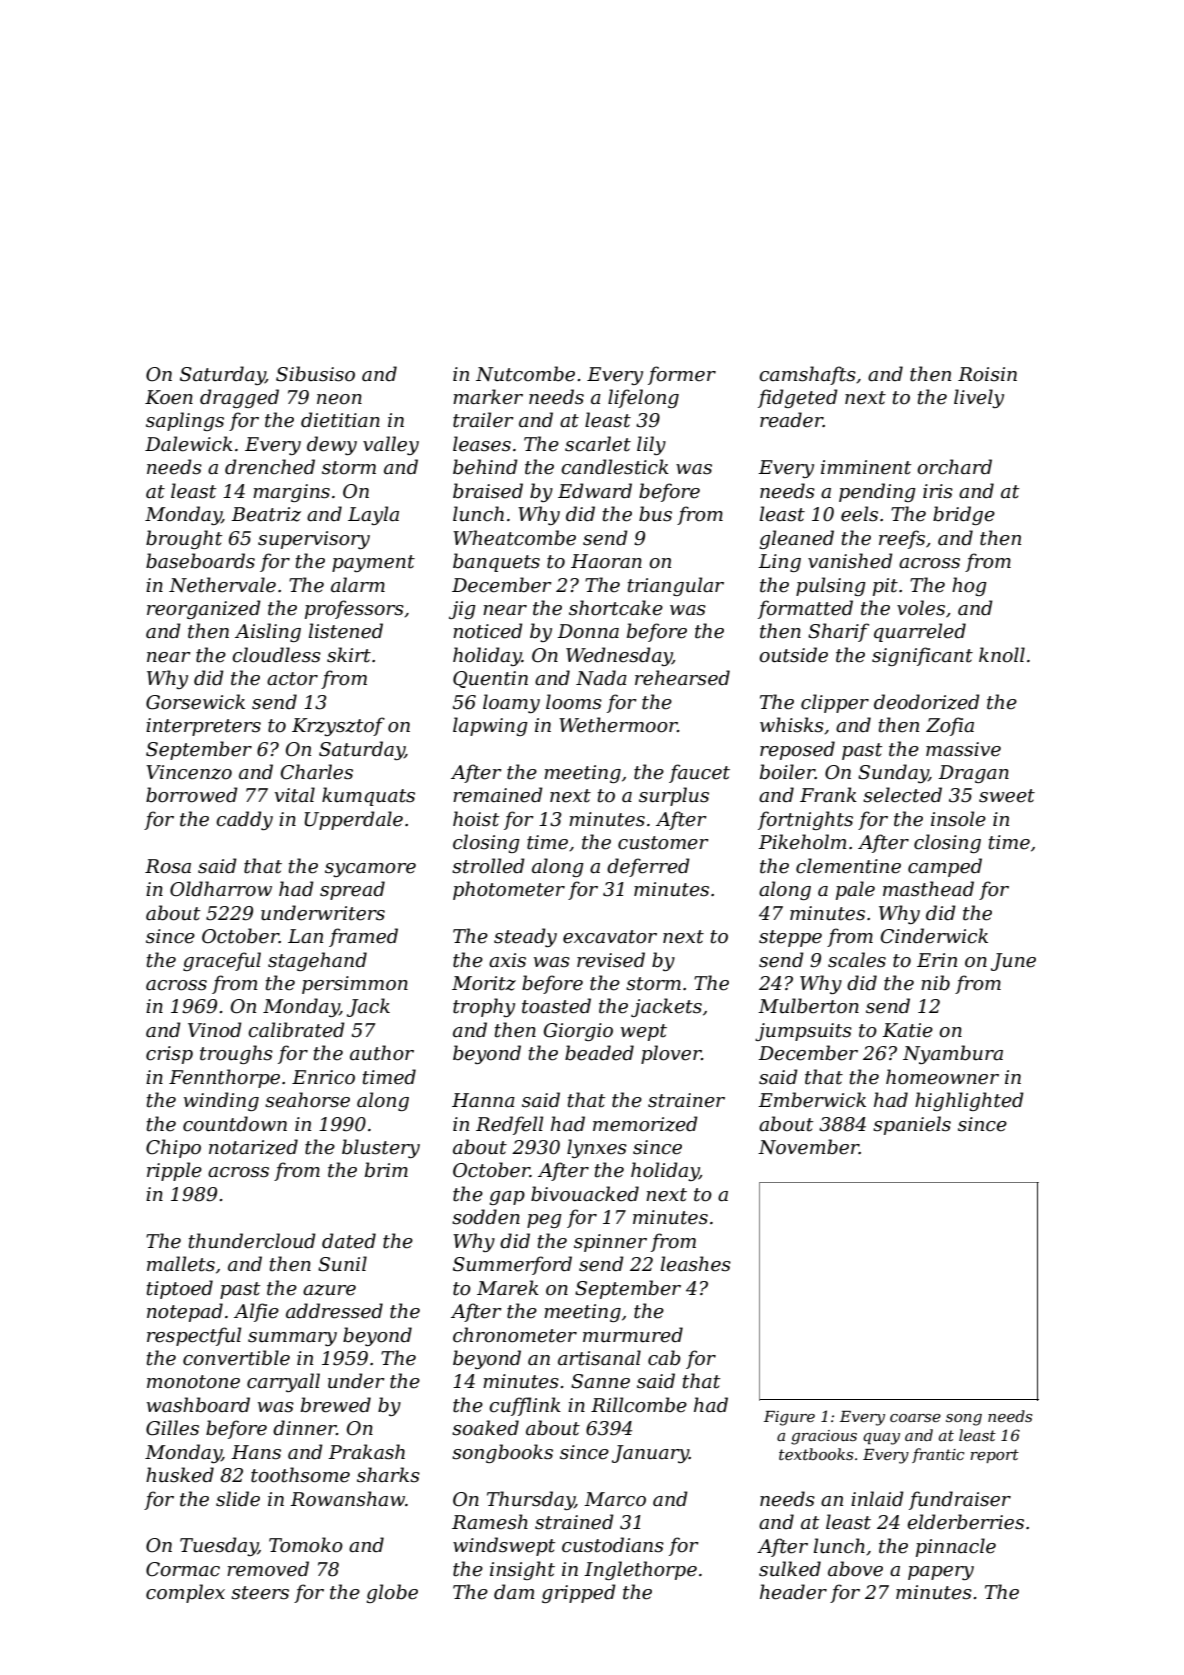  I want to click on cufflink, so click(525, 1406).
